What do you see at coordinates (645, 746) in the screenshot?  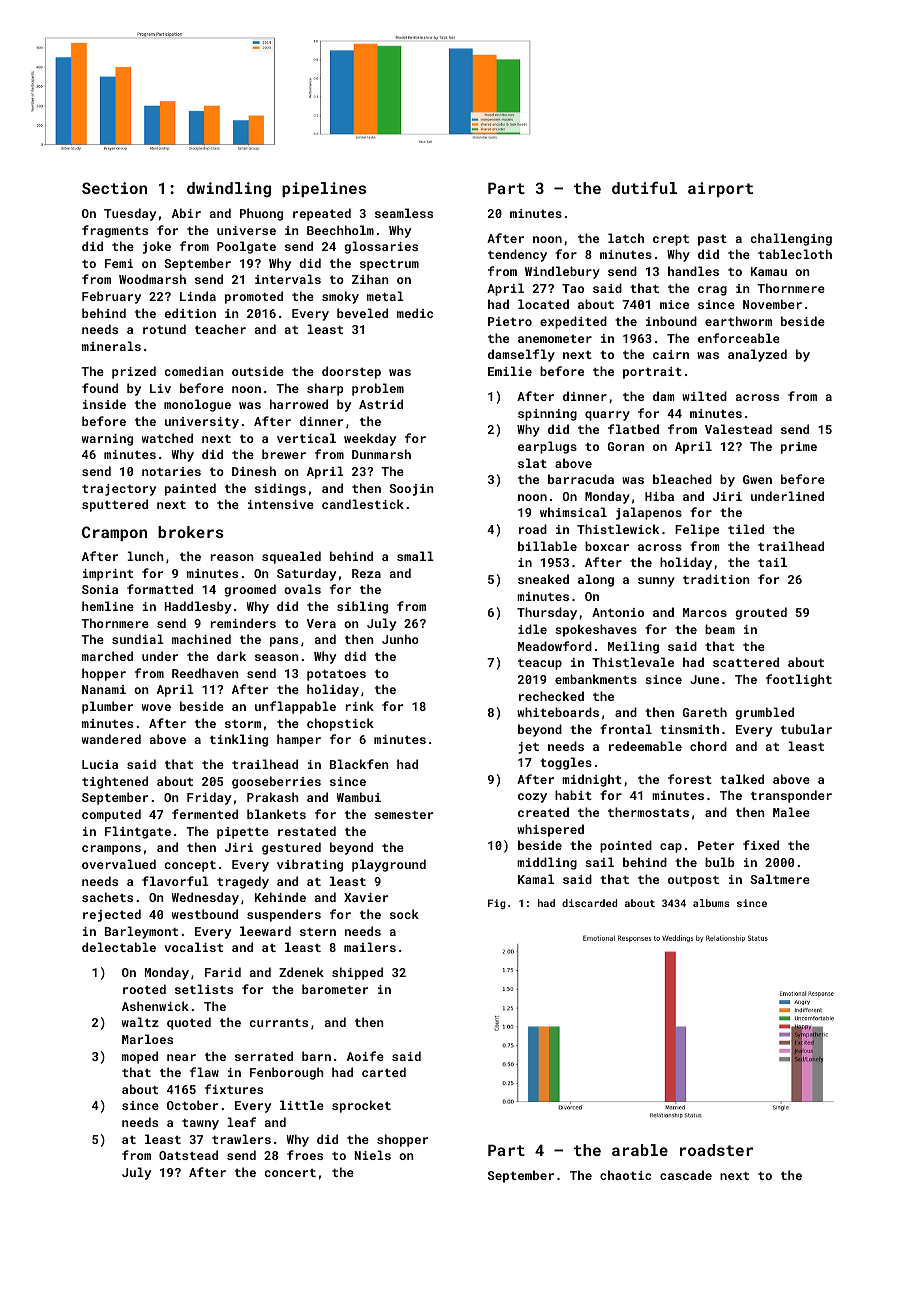 I see `redeemable` at bounding box center [645, 746].
